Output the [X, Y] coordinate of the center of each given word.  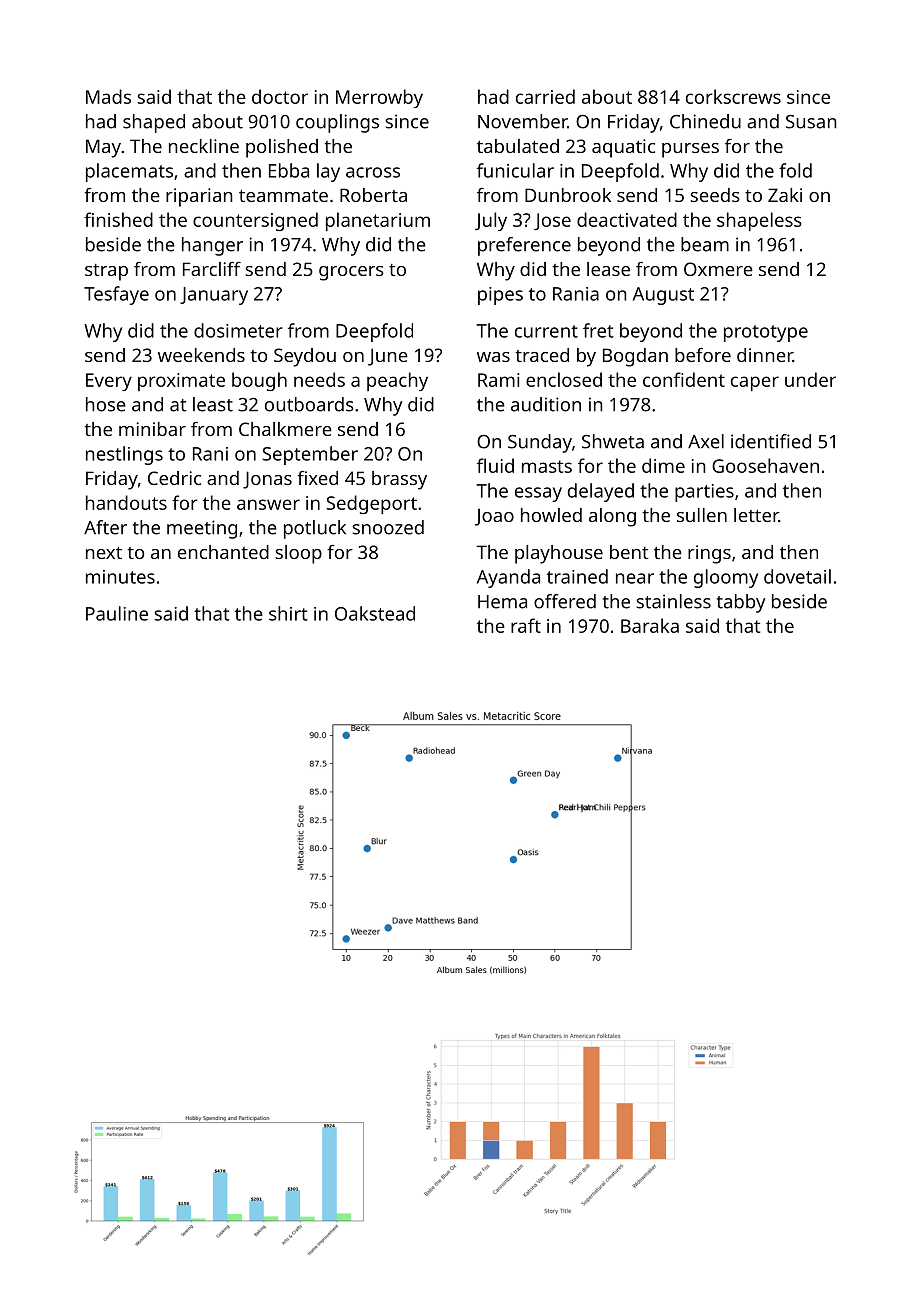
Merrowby [379, 98]
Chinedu [705, 121]
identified [771, 441]
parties [704, 493]
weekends [201, 355]
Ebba [289, 170]
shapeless [759, 221]
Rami [498, 380]
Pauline [117, 613]
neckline [204, 146]
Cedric [174, 478]
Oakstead [375, 613]
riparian [199, 197]
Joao [494, 517]
